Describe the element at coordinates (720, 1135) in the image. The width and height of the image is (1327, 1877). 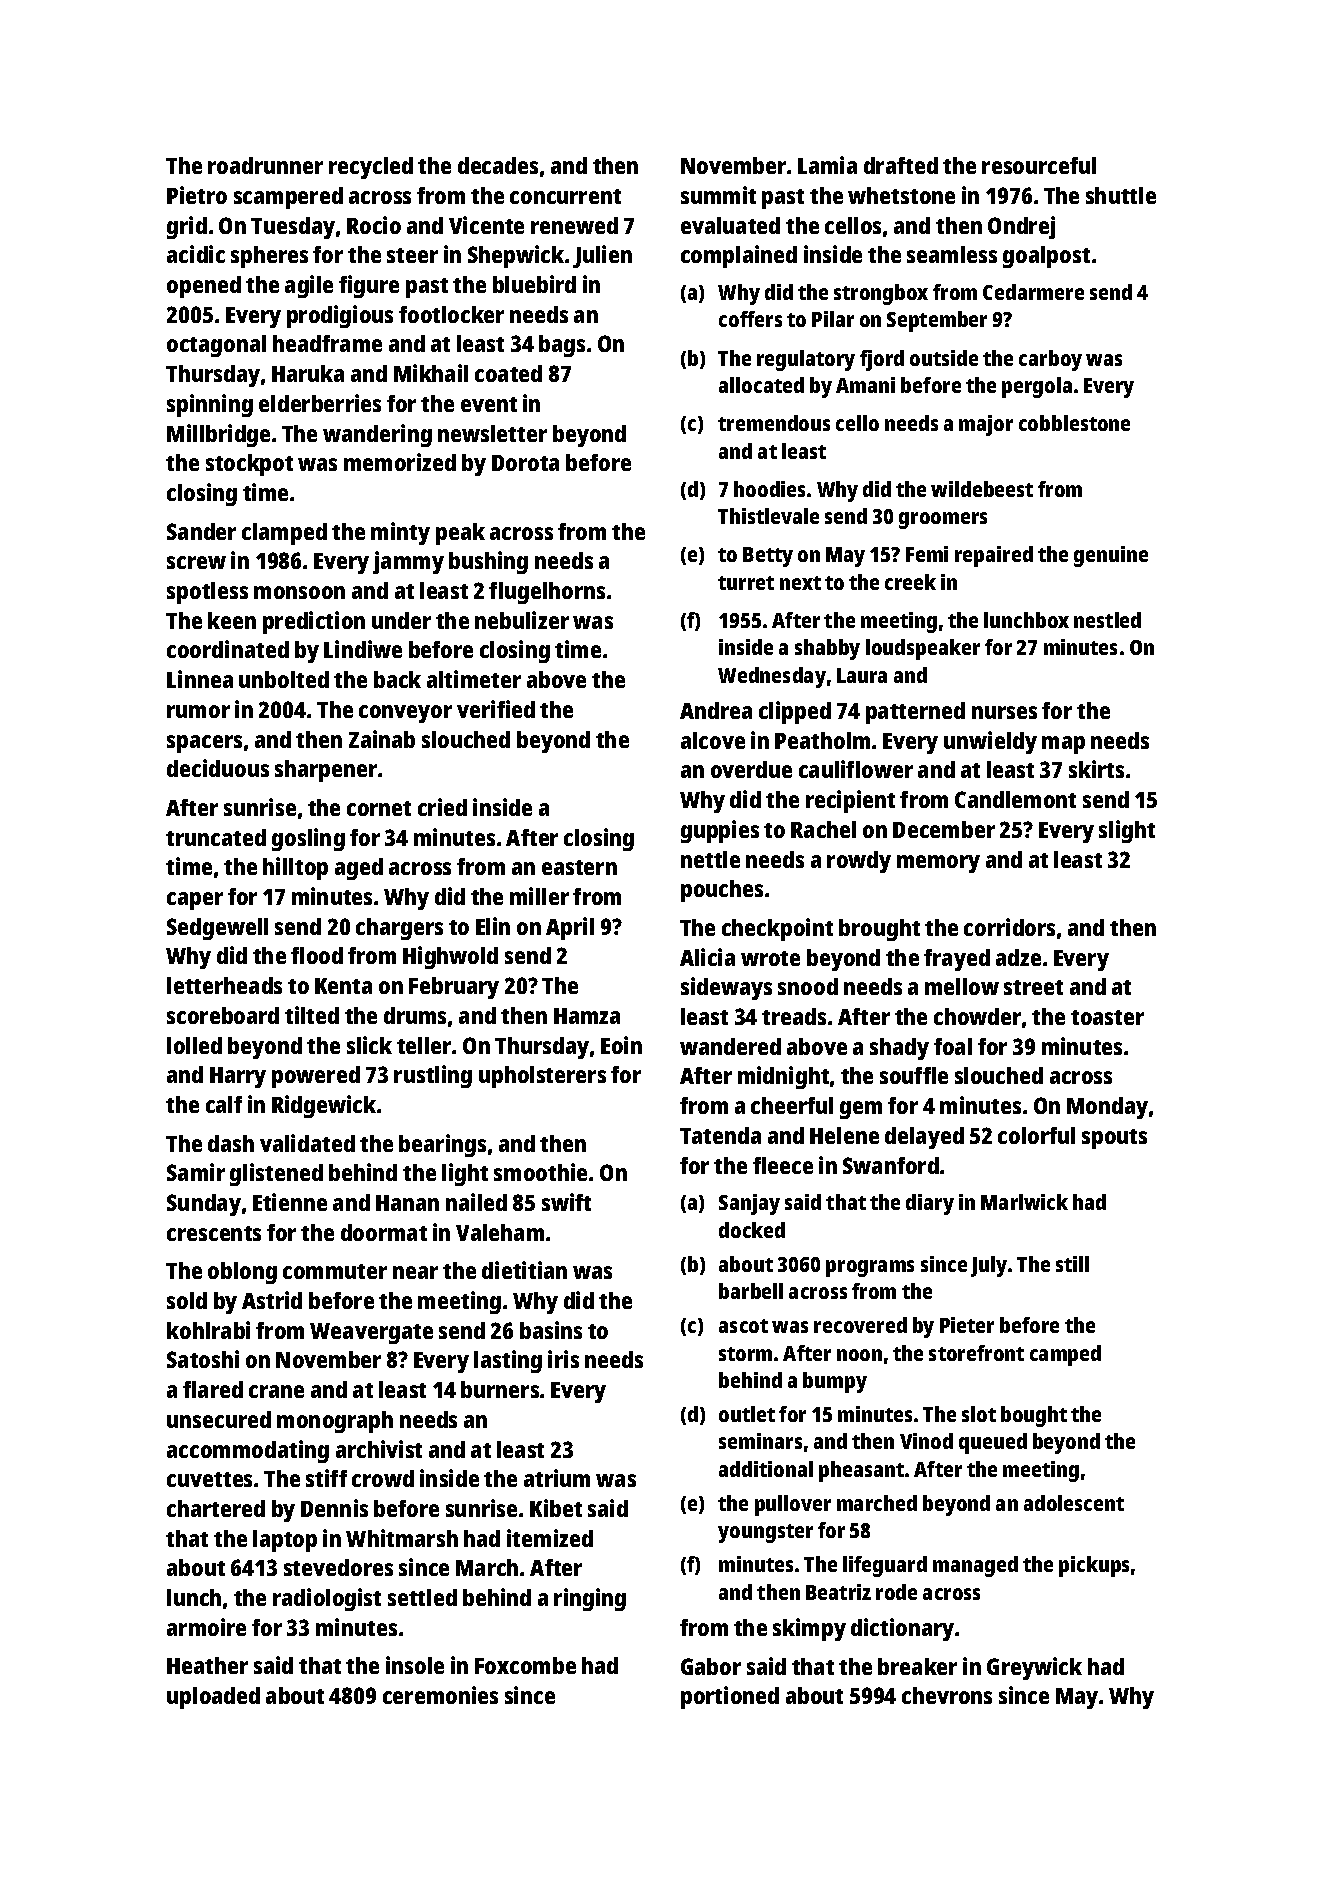
I see `Tatenda` at that location.
